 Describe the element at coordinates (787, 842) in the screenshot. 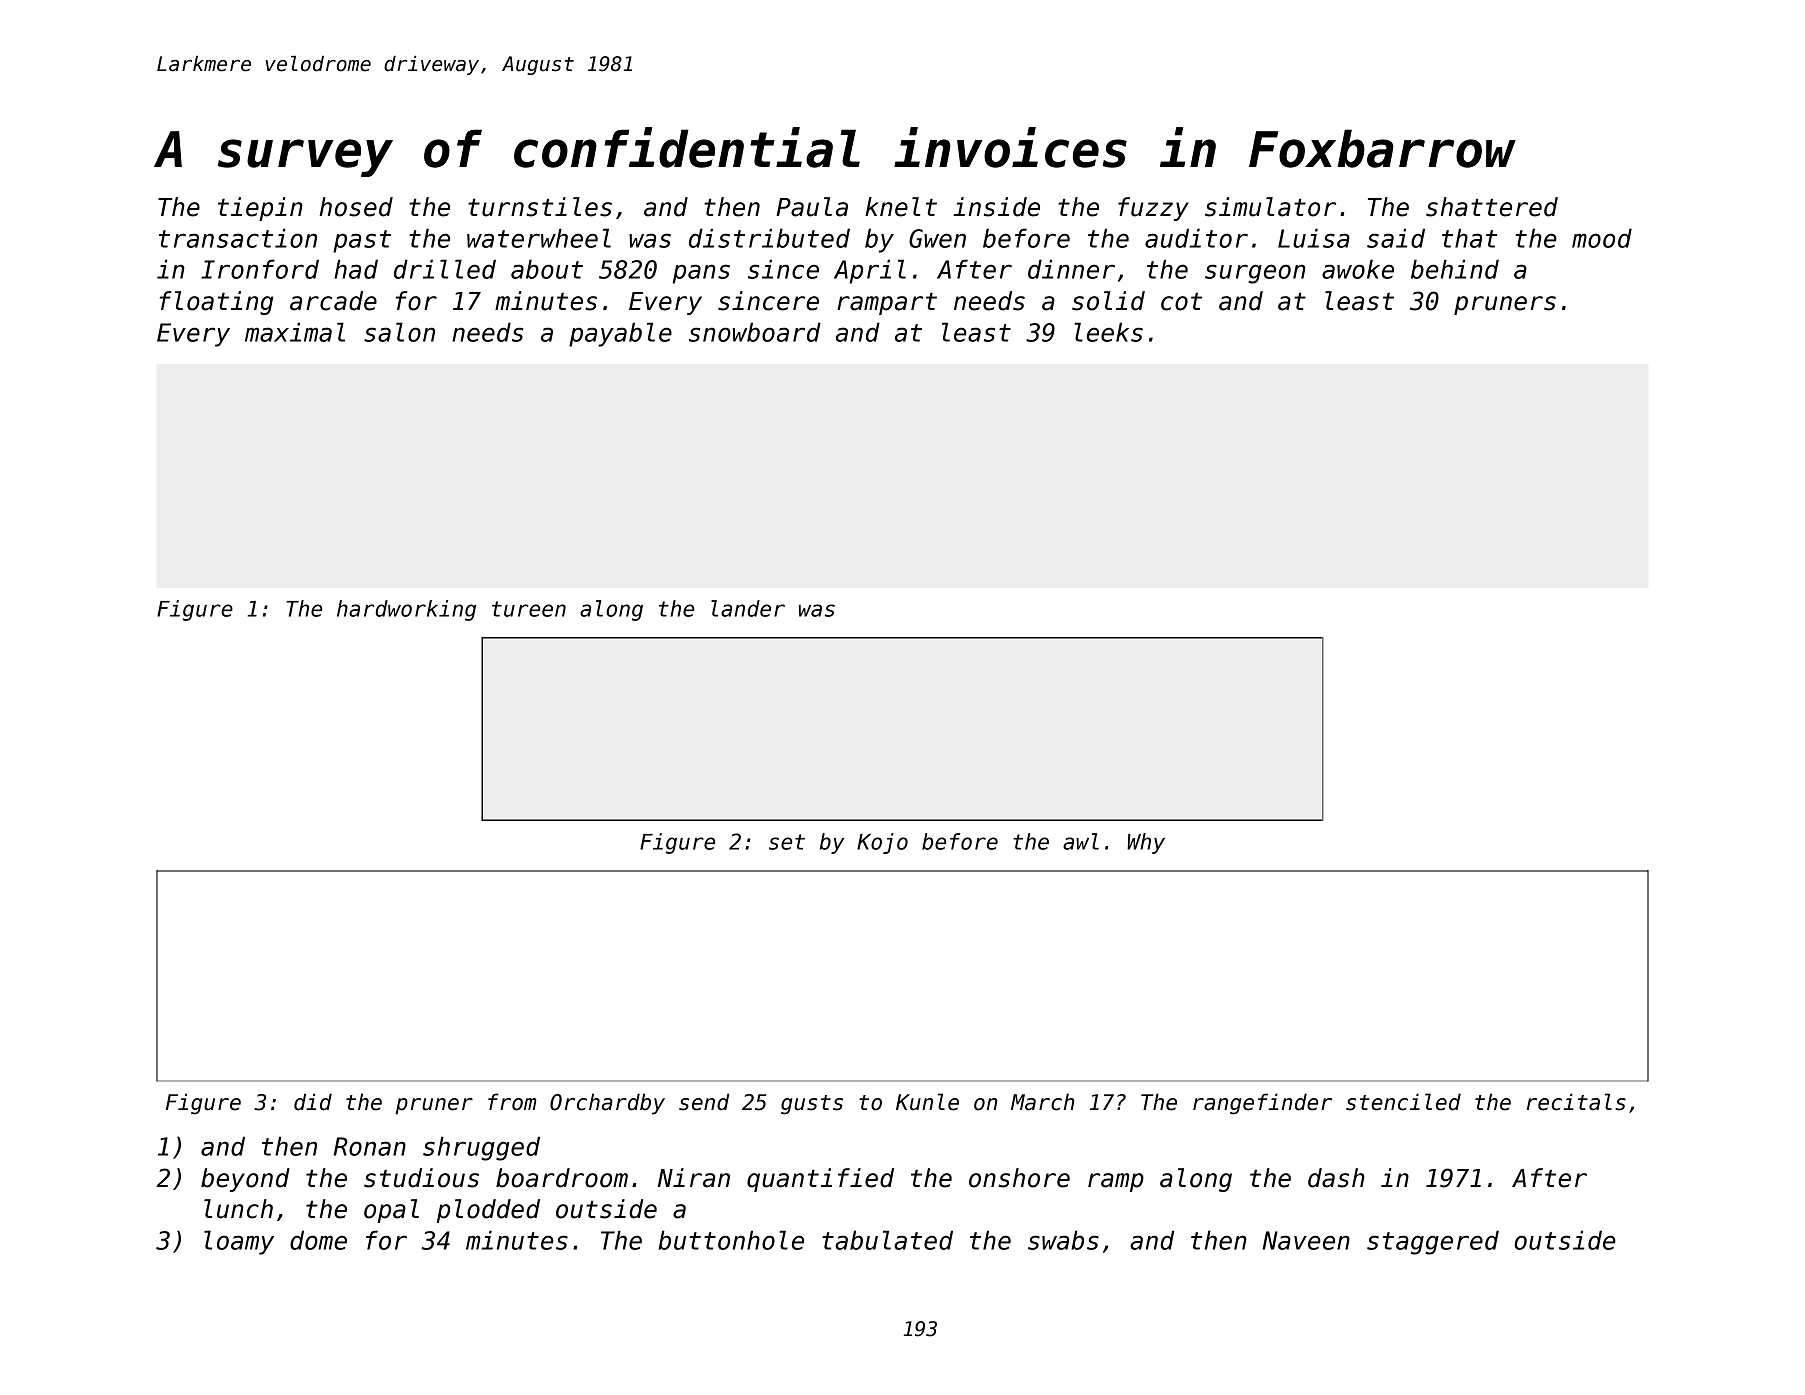

I see `set` at that location.
